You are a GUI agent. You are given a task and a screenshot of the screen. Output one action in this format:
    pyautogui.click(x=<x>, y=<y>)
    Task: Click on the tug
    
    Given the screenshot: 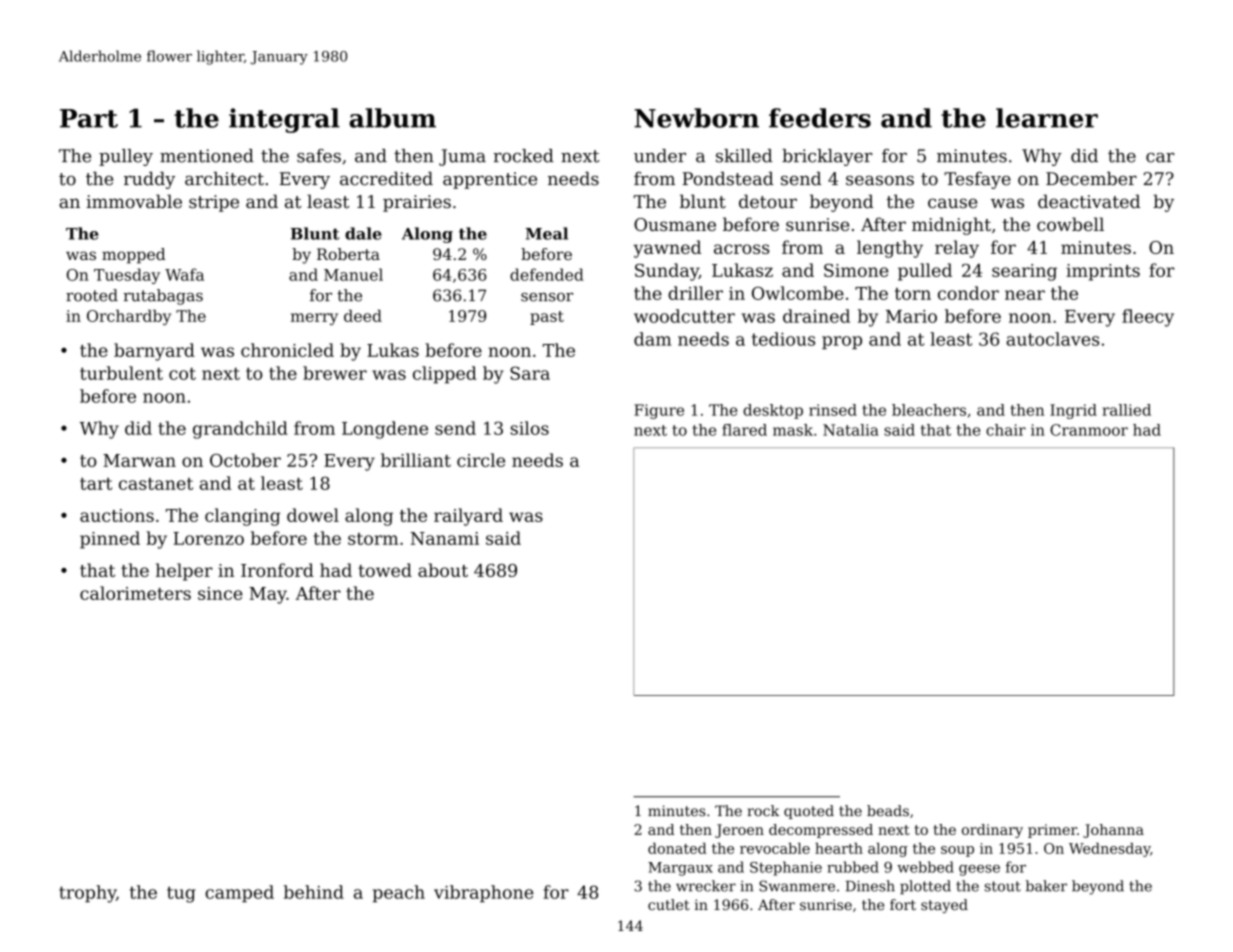 What is the action you would take?
    pyautogui.click(x=181, y=894)
